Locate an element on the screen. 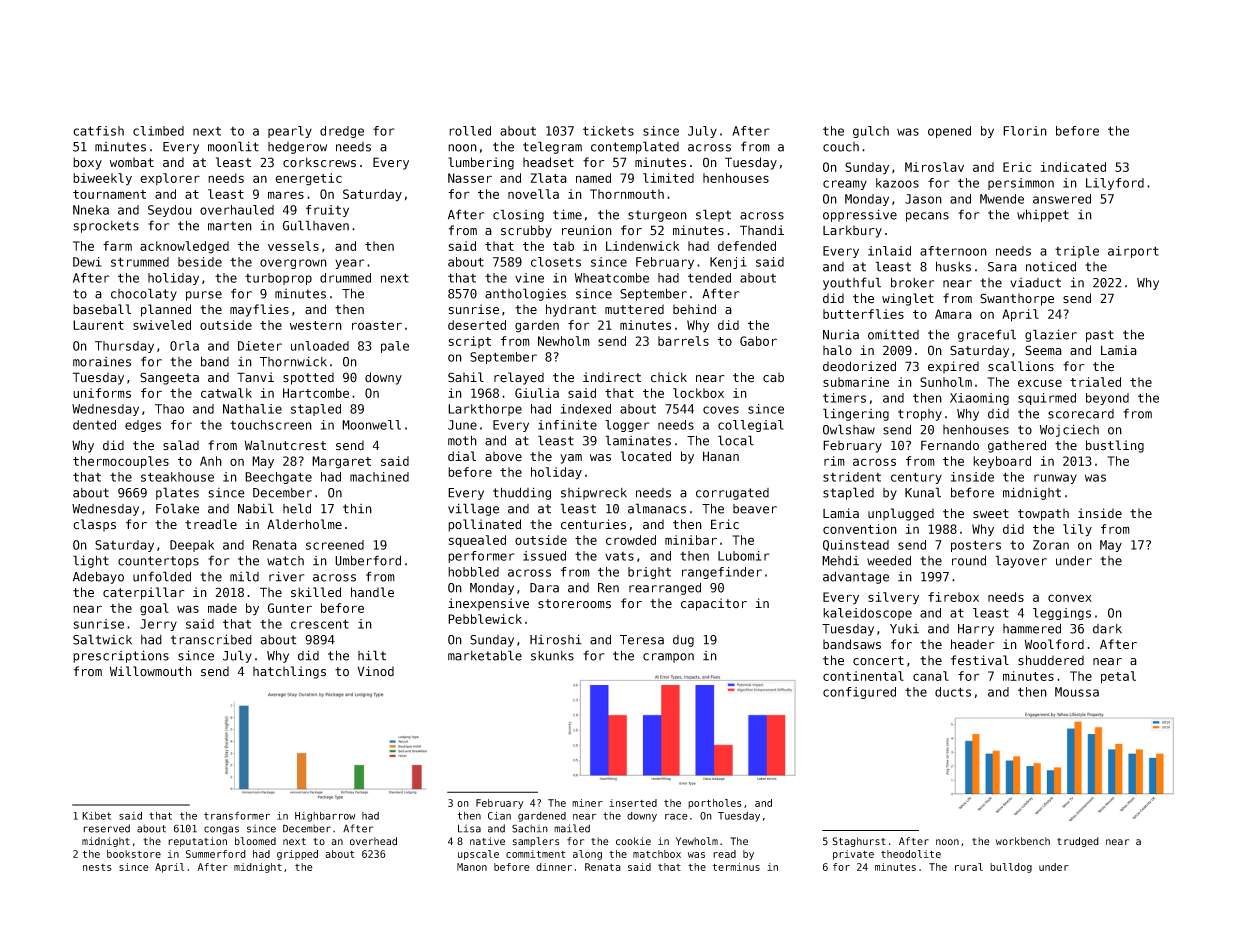 The height and width of the screenshot is (952, 1233). lumbering is located at coordinates (481, 163).
